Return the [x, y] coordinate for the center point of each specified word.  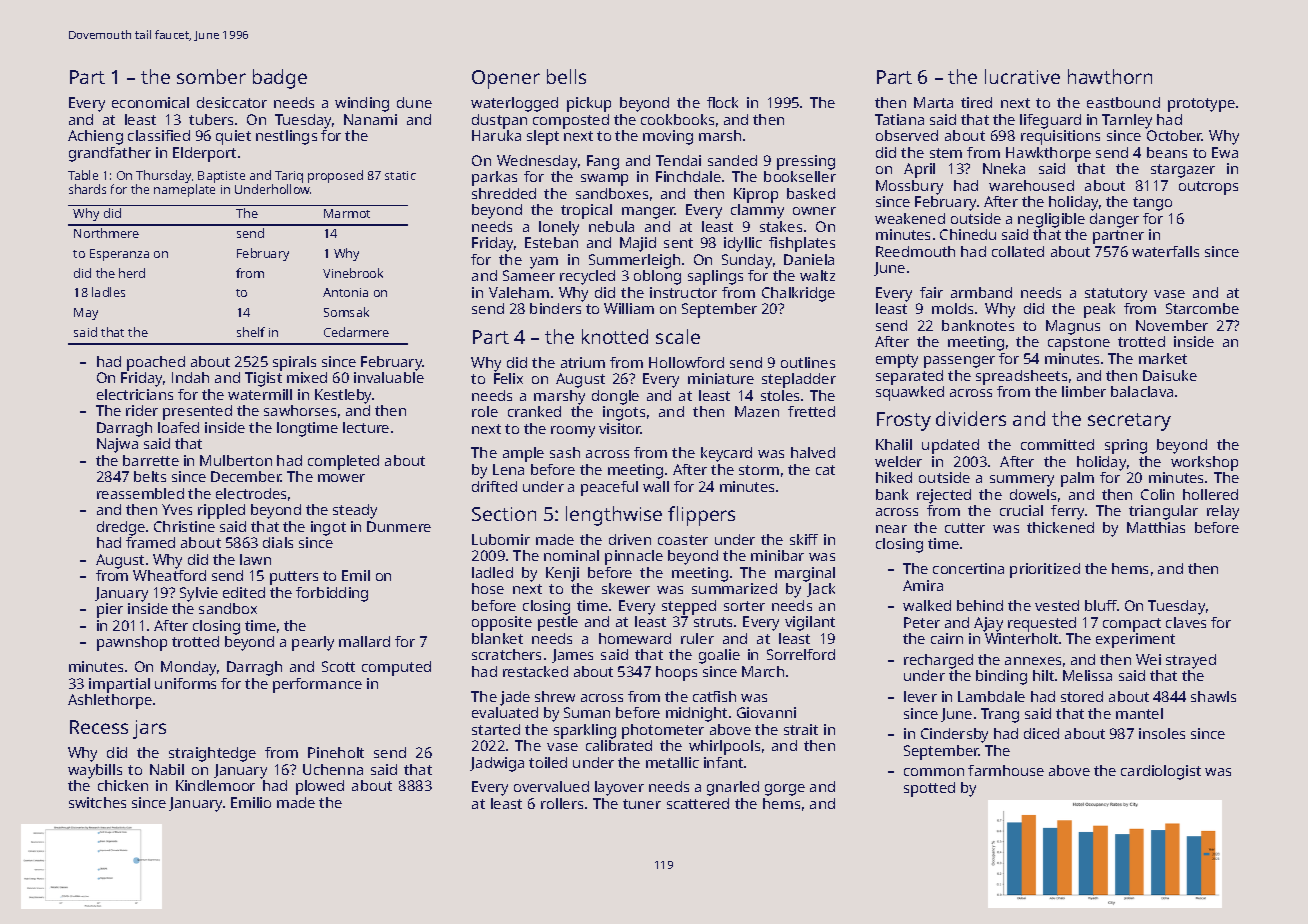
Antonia [345, 292]
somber [211, 76]
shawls [1213, 696]
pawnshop [132, 643]
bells [566, 76]
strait [801, 729]
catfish [714, 696]
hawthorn [1110, 76]
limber [1084, 391]
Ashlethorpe [110, 701]
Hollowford [686, 362]
